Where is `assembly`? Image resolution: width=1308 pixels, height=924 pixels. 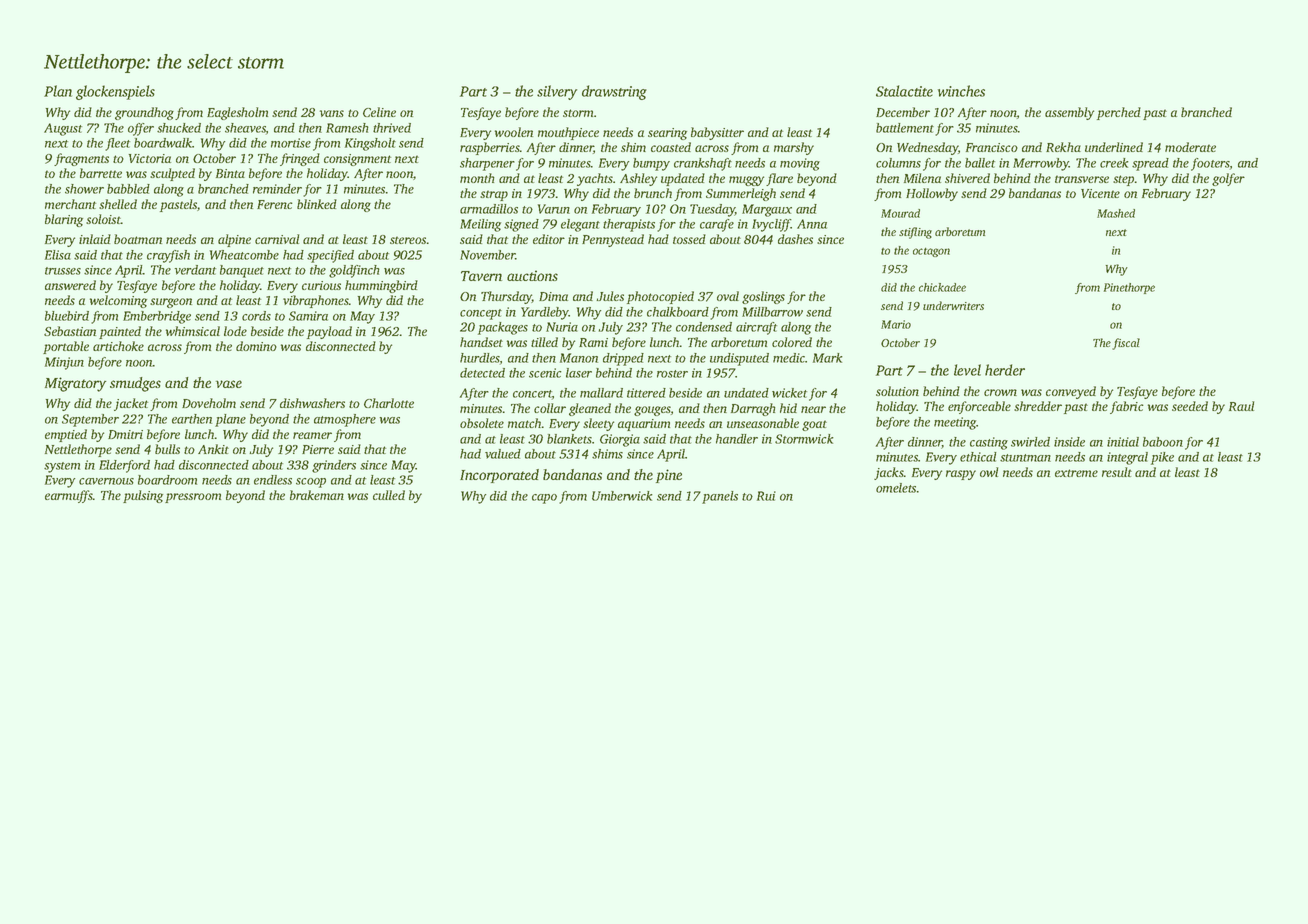 assembly is located at coordinates (1069, 113).
